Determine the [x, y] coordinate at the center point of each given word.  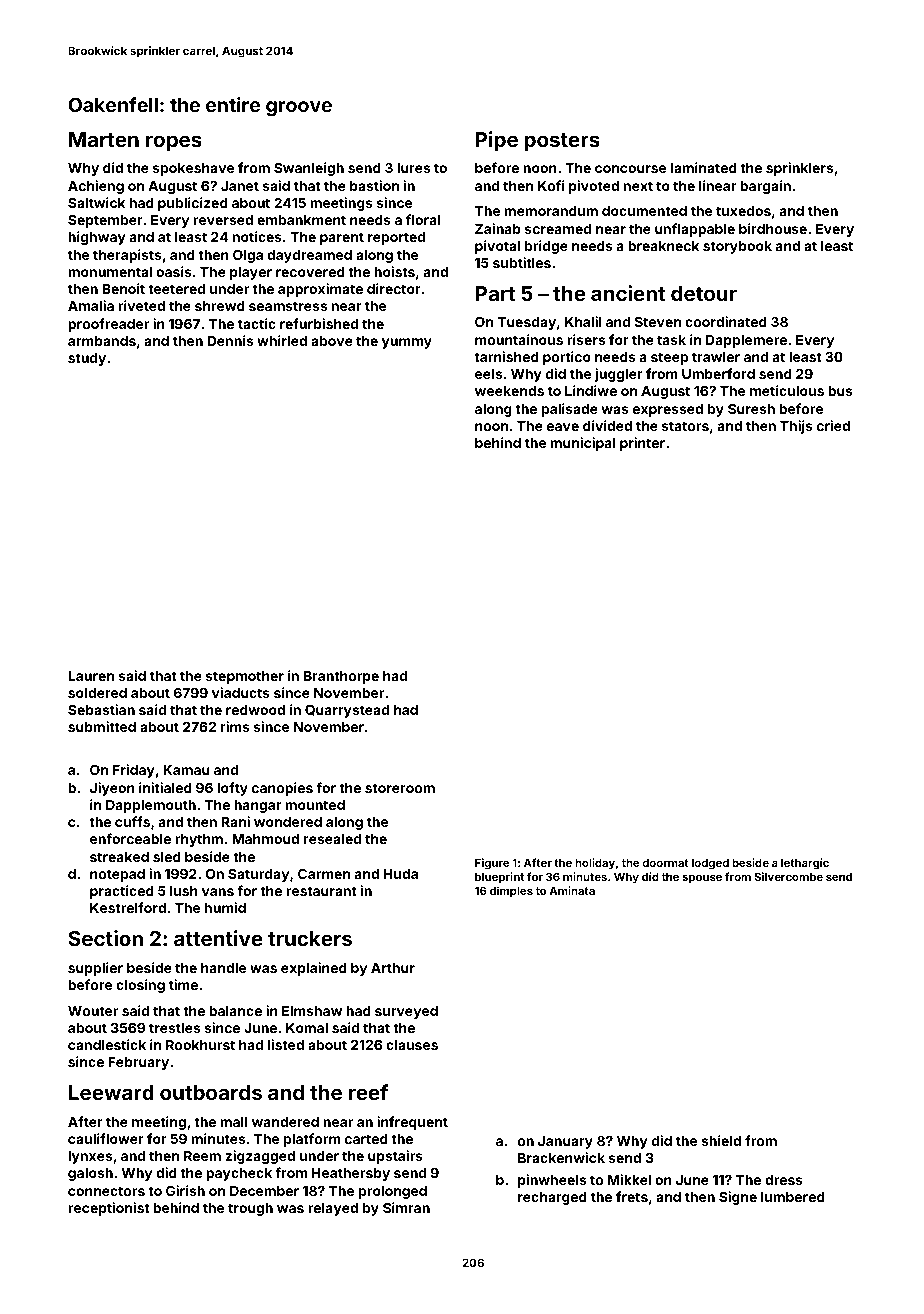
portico [567, 358]
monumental [110, 272]
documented [644, 211]
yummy [407, 343]
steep [669, 358]
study [87, 359]
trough [250, 1209]
